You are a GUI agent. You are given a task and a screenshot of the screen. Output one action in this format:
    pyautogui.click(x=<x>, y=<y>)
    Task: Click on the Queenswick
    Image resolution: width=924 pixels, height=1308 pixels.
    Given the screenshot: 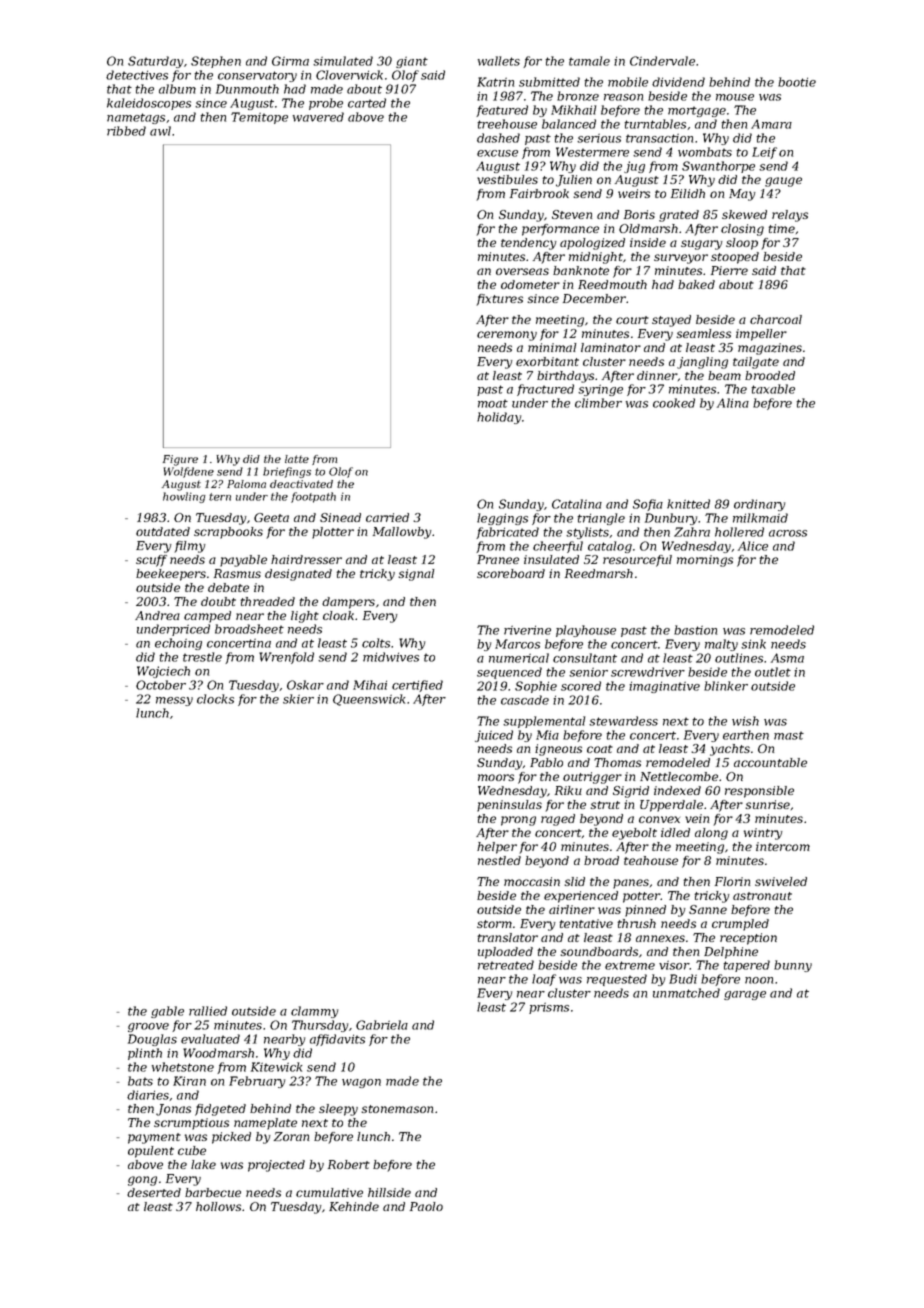 What is the action you would take?
    pyautogui.click(x=369, y=700)
